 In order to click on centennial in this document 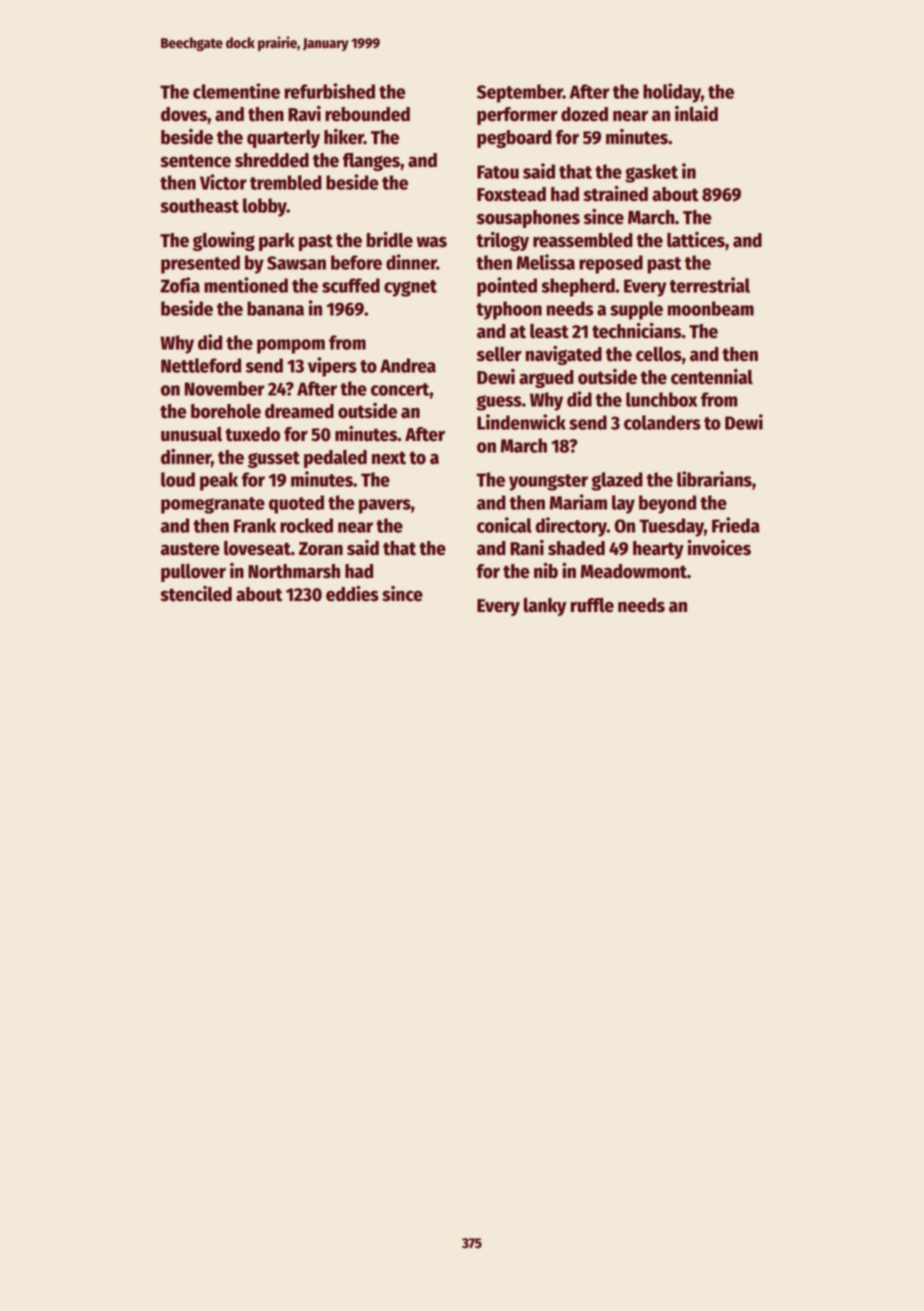, I will do `click(712, 377)`.
